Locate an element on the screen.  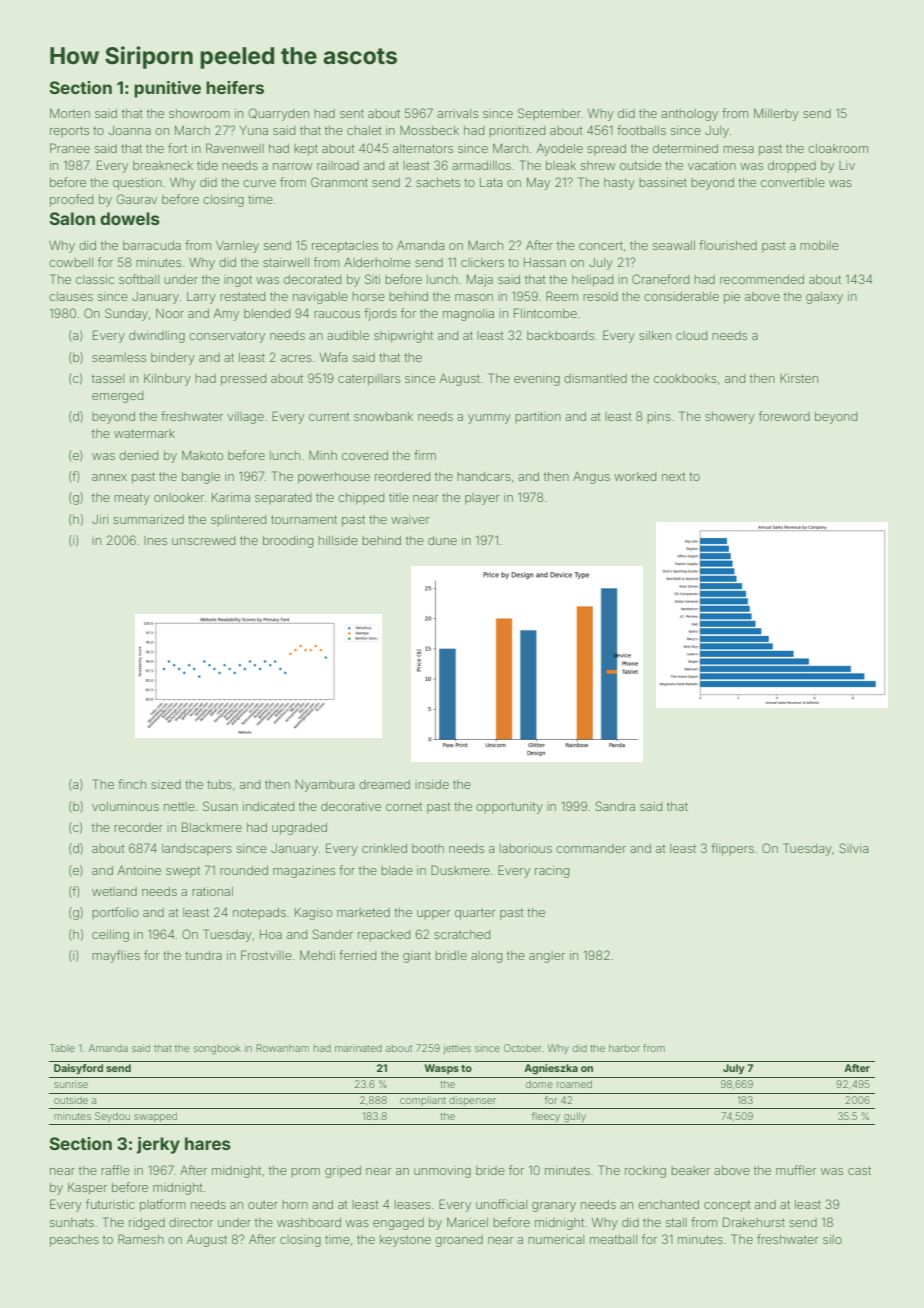
next is located at coordinates (674, 476).
